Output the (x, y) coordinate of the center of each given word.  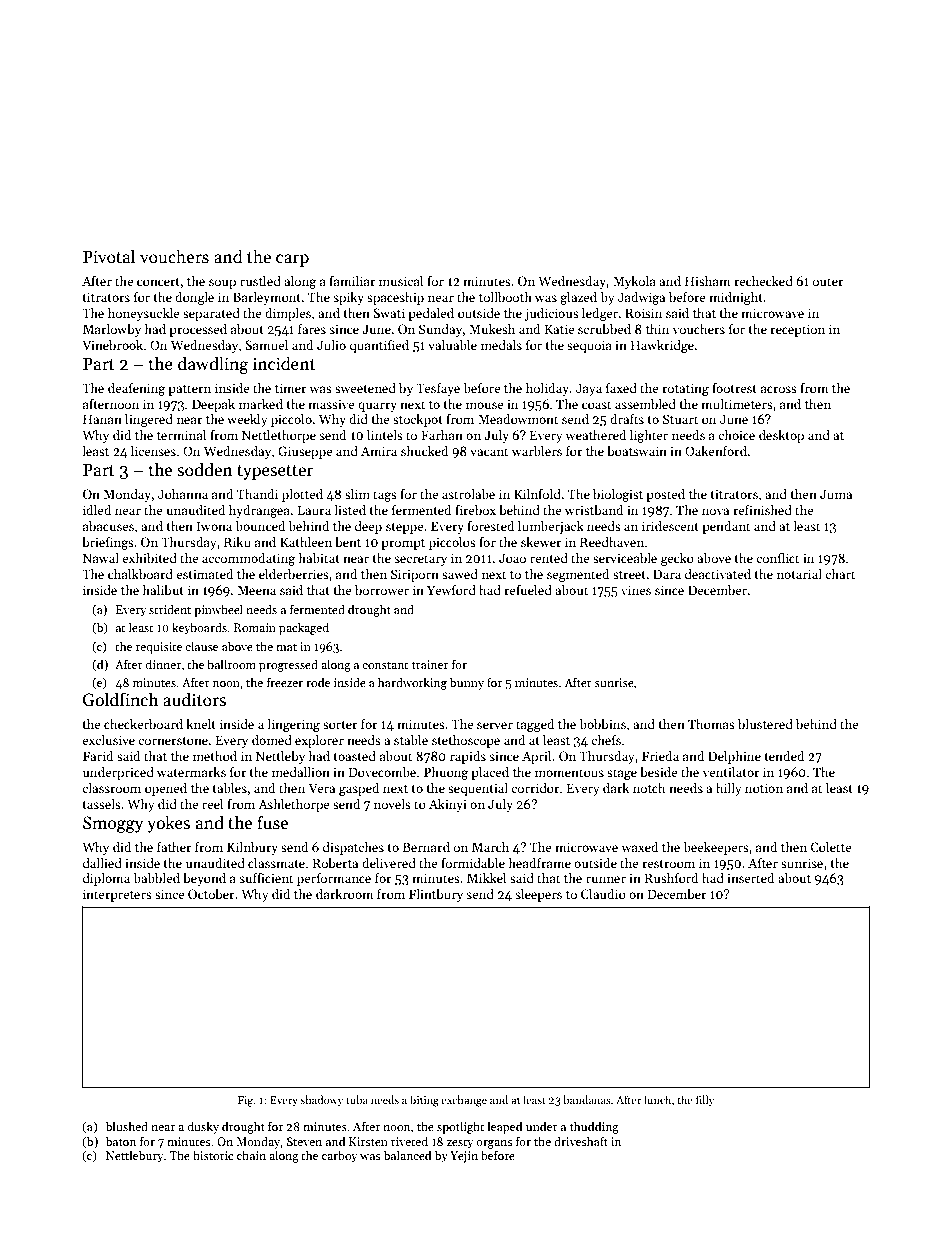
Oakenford (716, 451)
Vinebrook (112, 345)
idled (97, 510)
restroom (668, 864)
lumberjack (551, 527)
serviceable (625, 558)
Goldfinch (120, 699)
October (211, 894)
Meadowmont (518, 419)
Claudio (603, 894)
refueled (528, 590)
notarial (799, 574)
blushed (127, 1126)
